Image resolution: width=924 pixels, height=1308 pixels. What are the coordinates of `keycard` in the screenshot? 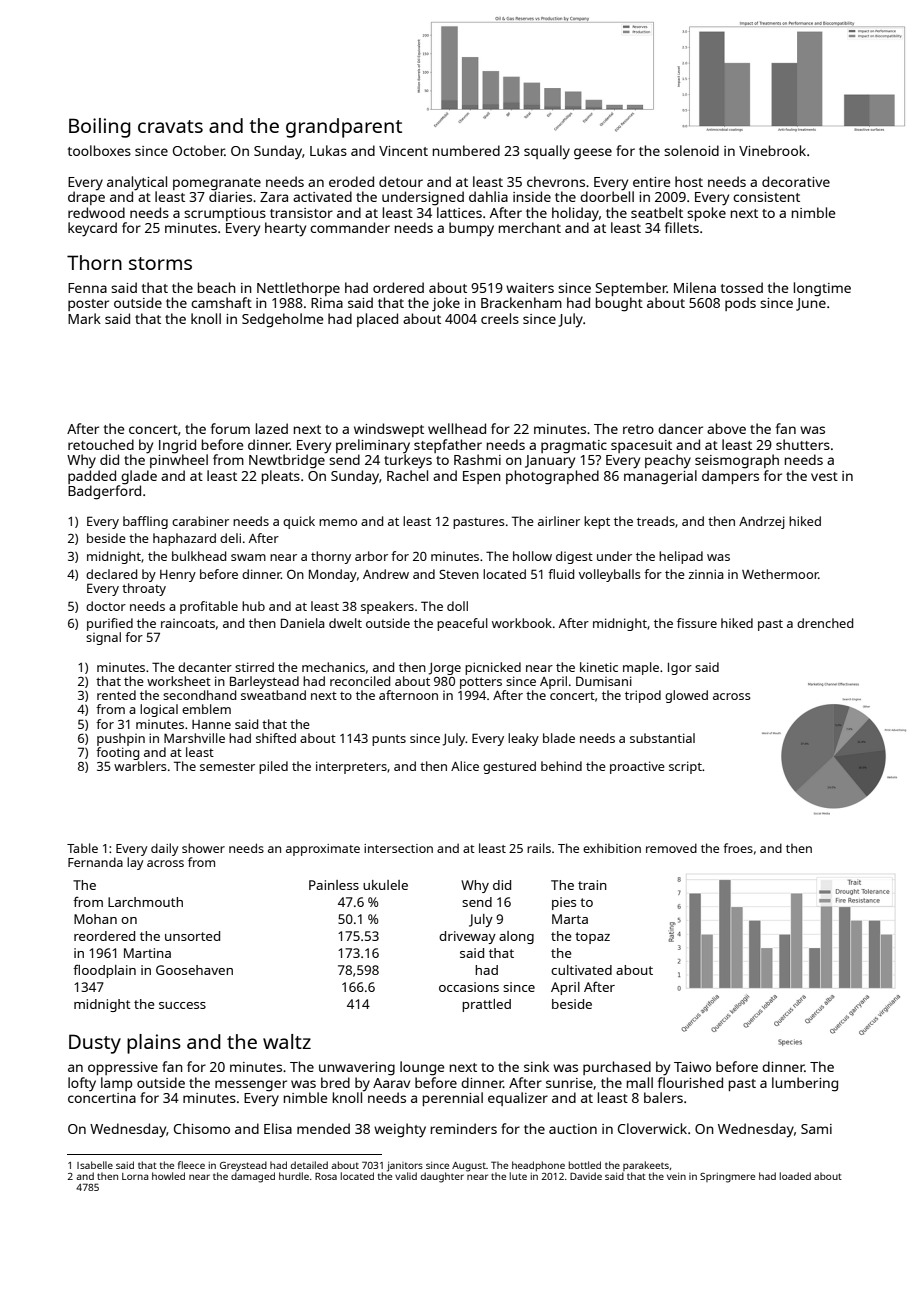 It's located at (92, 229).
